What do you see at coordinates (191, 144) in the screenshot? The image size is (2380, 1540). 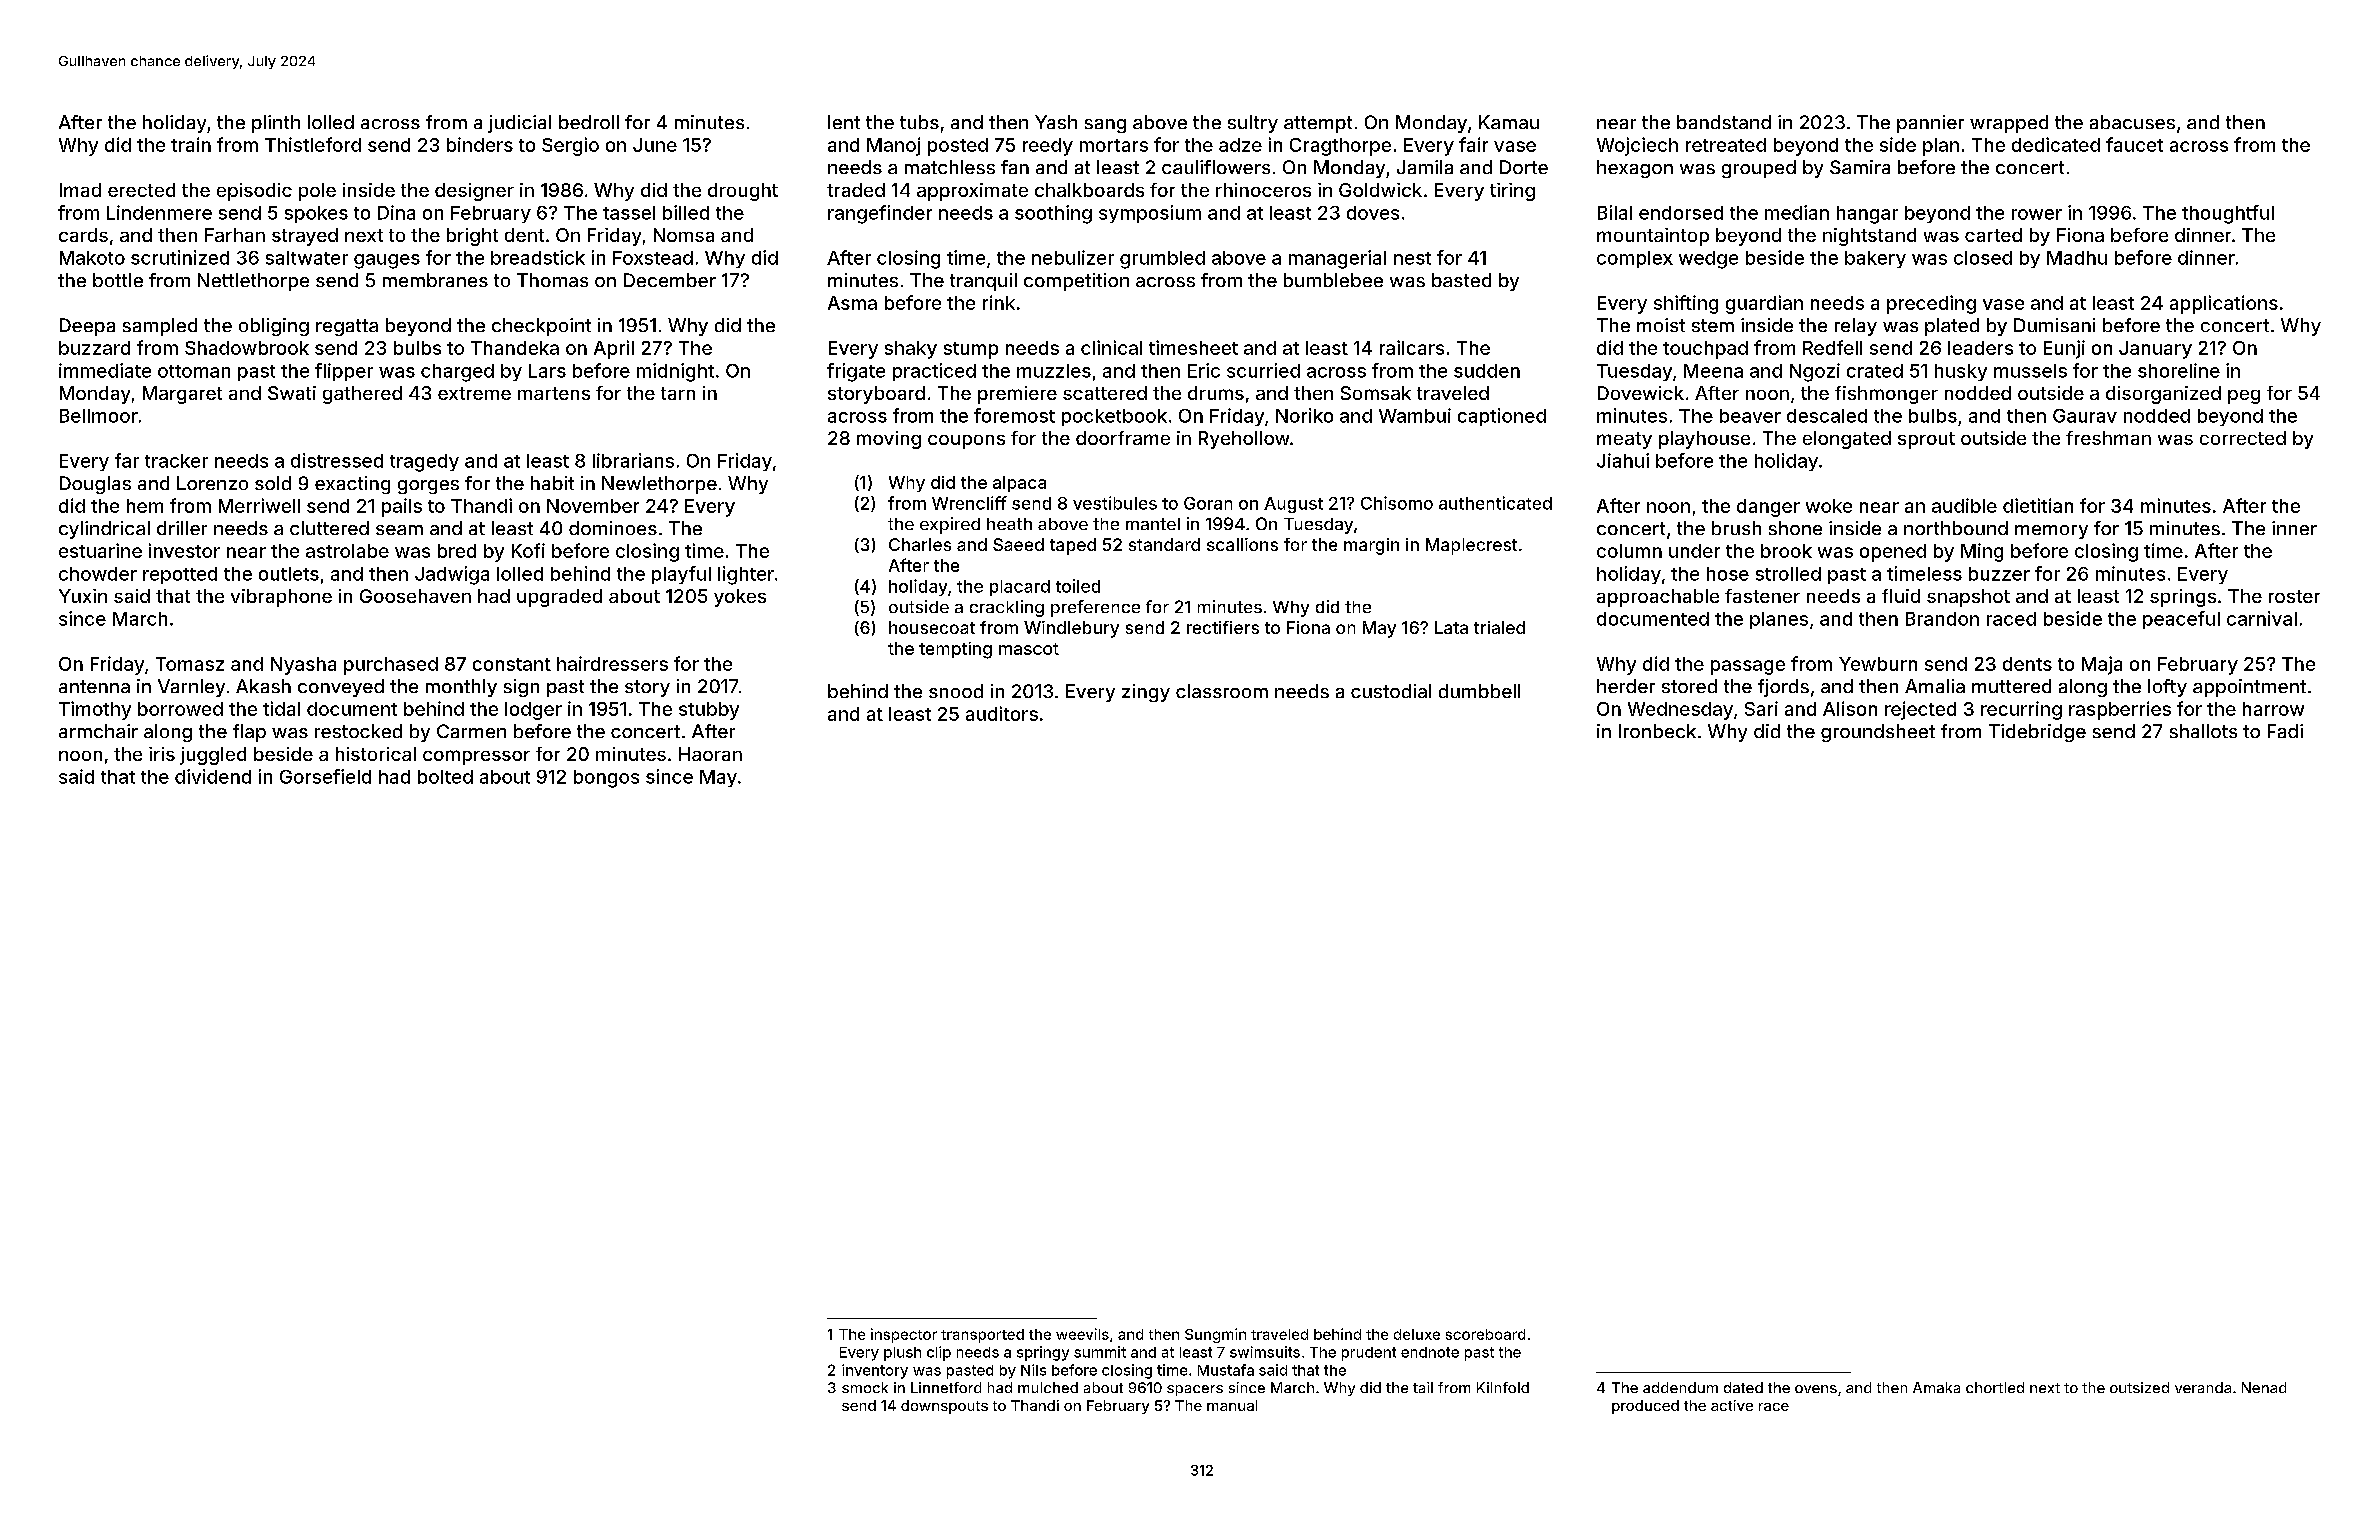 I see `train` at bounding box center [191, 144].
